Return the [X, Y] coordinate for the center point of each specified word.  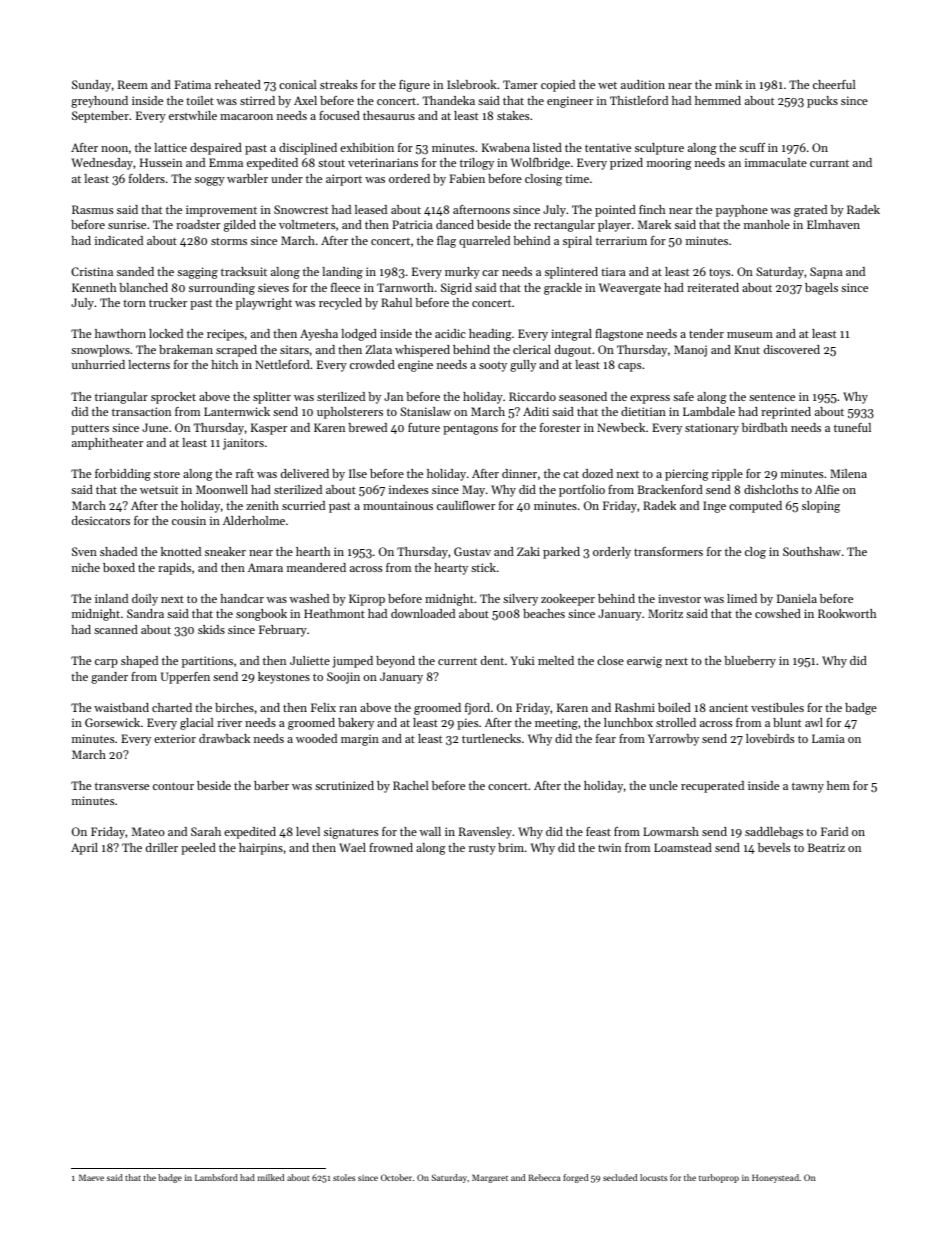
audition [643, 84]
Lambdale [709, 411]
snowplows [100, 351]
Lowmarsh [671, 831]
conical [298, 84]
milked [271, 1177]
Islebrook [472, 84]
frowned [391, 847]
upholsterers [350, 413]
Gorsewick [112, 722]
